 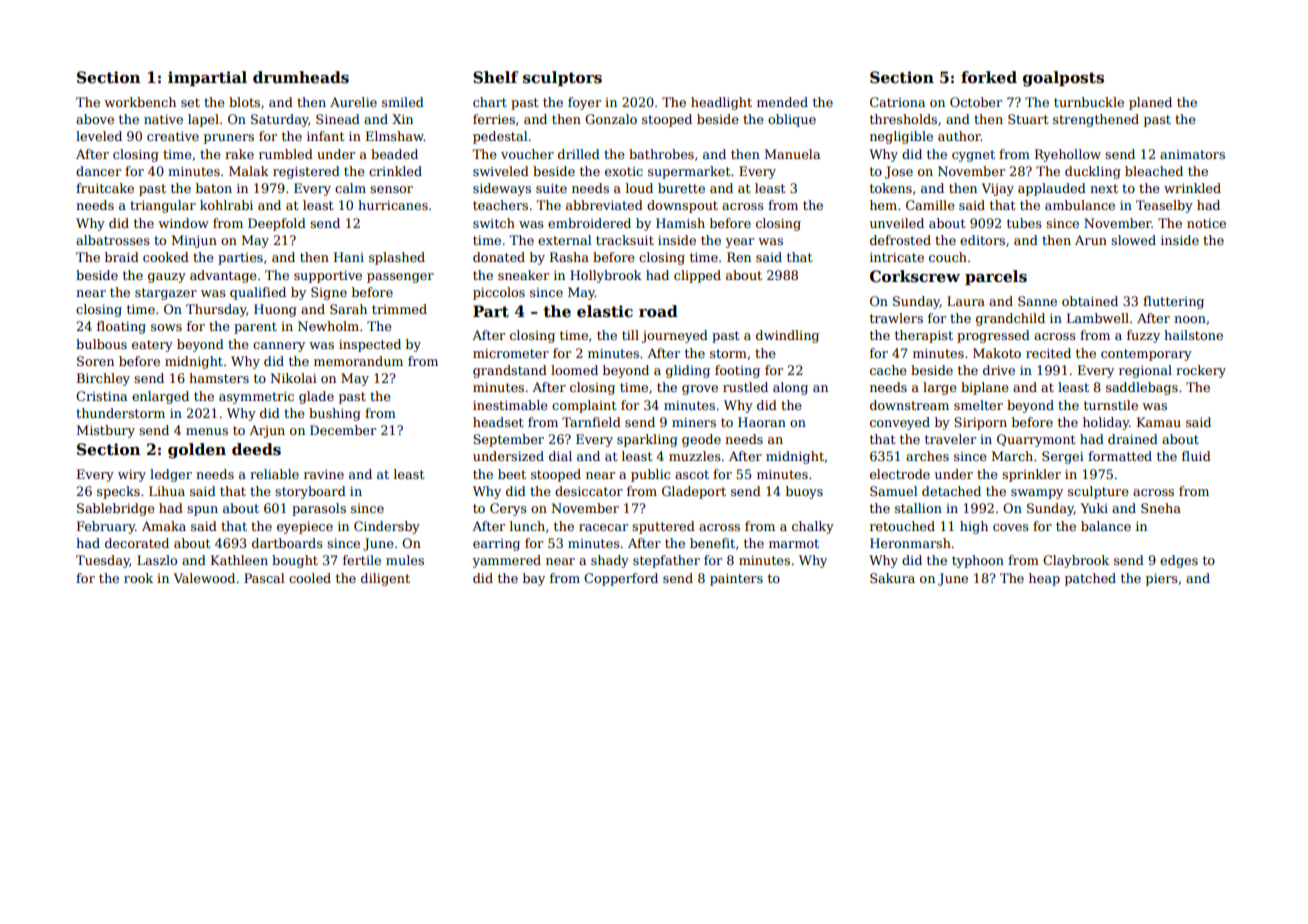 What do you see at coordinates (239, 154) in the image?
I see `rake` at bounding box center [239, 154].
